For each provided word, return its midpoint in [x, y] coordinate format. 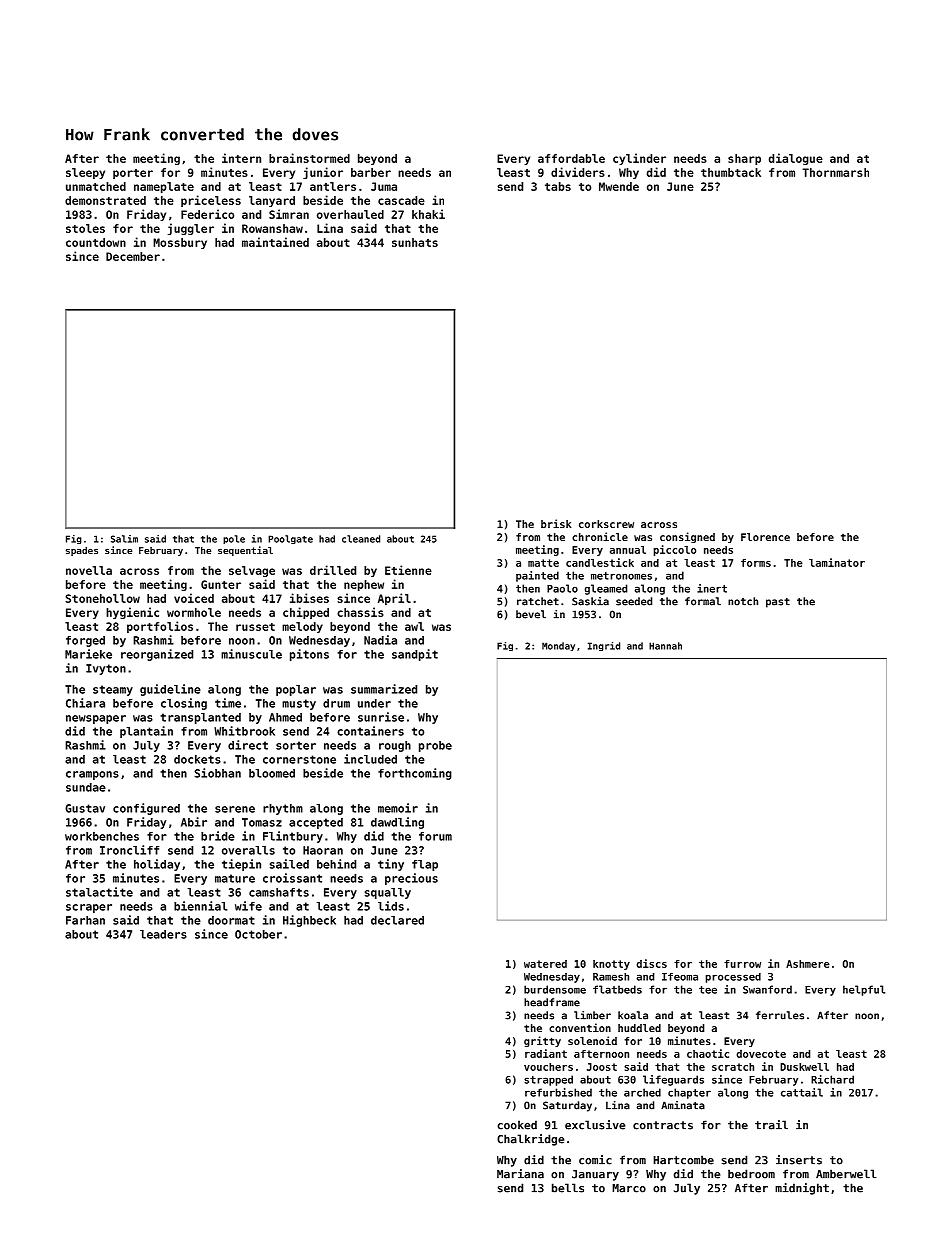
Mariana [520, 1174]
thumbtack [731, 172]
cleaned [361, 539]
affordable [571, 158]
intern [241, 158]
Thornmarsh [836, 172]
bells [568, 1188]
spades [82, 551]
